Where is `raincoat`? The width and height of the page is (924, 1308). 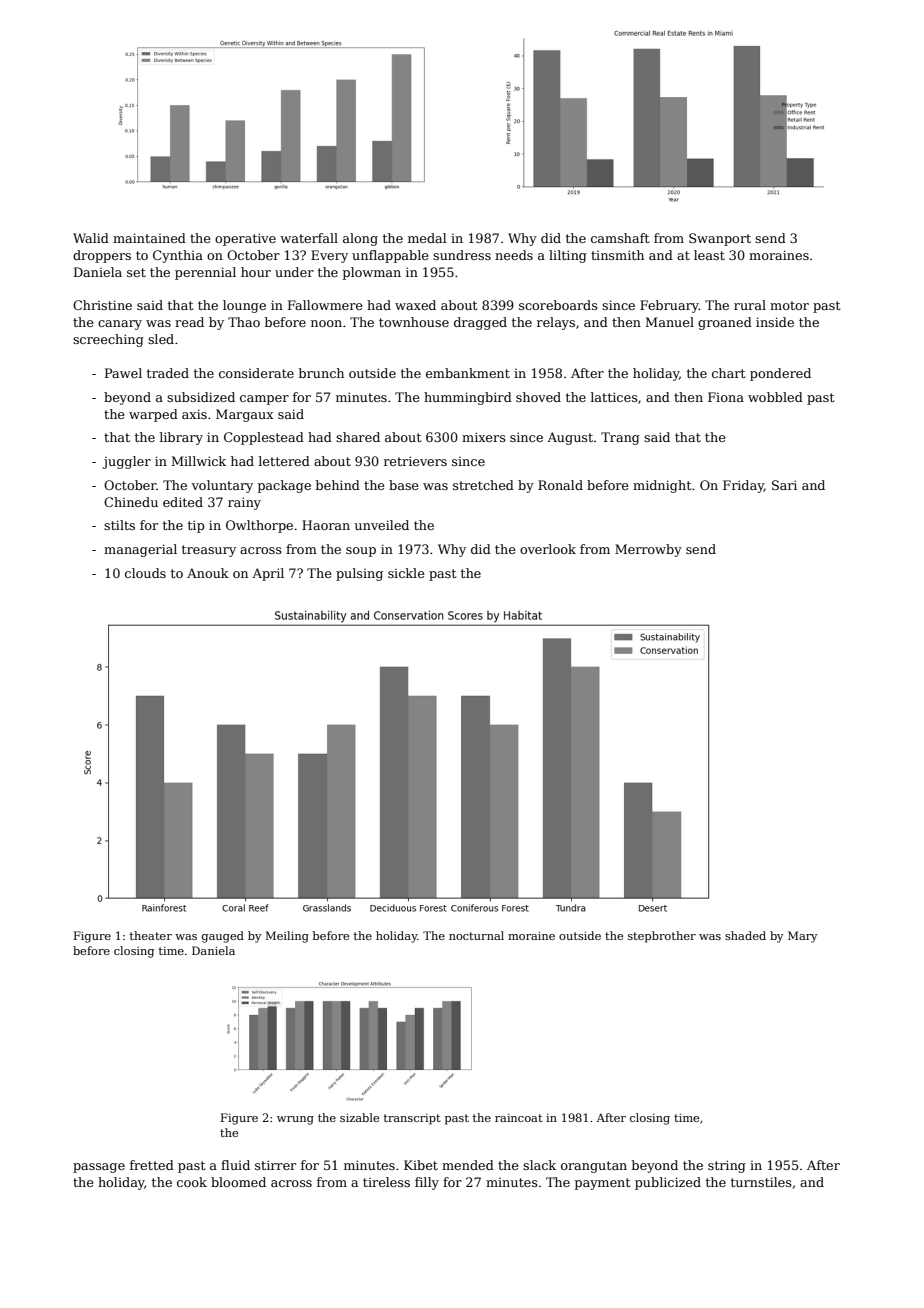 raincoat is located at coordinates (519, 1118).
